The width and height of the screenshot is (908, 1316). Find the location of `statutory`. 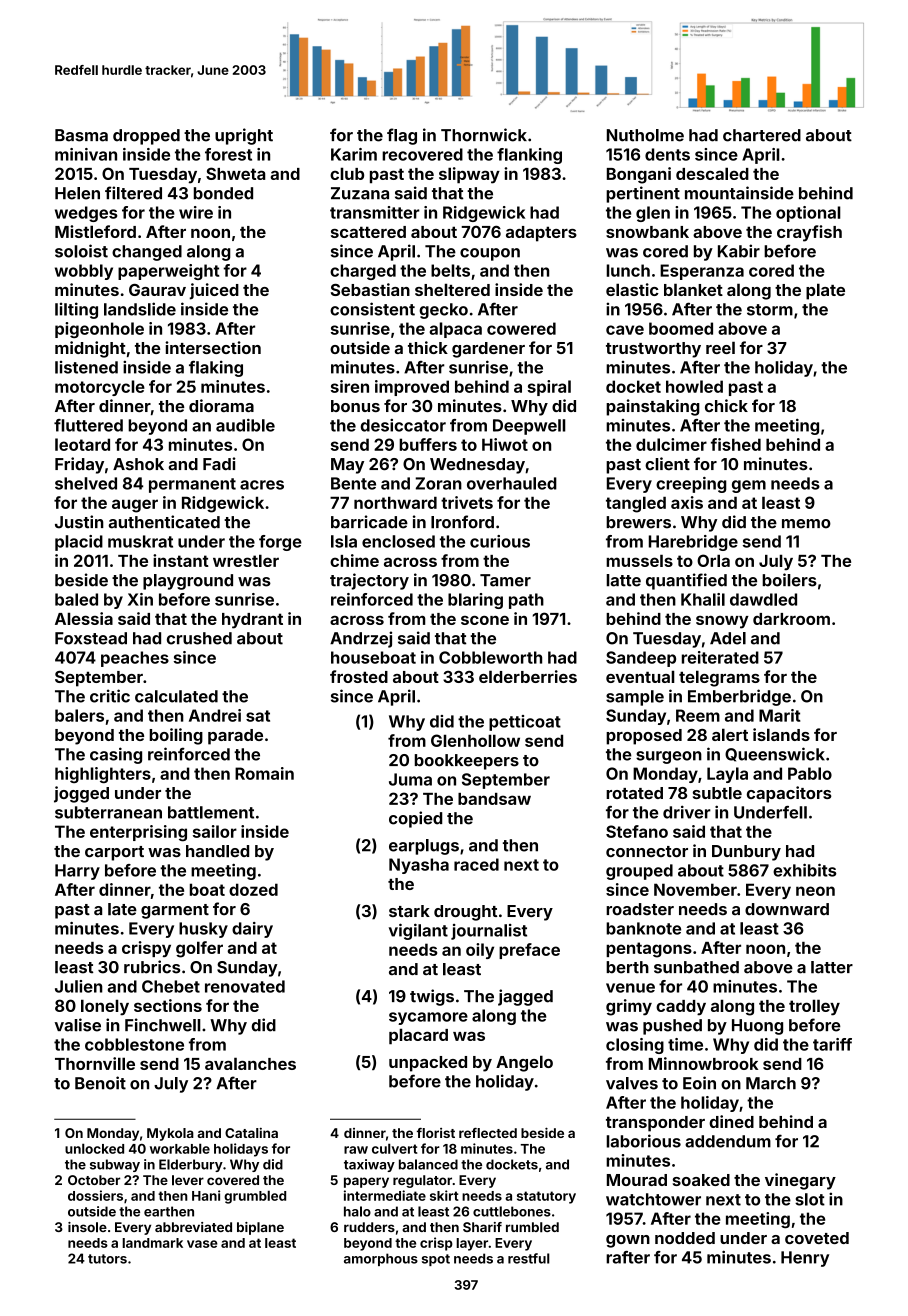

statutory is located at coordinates (546, 1197).
